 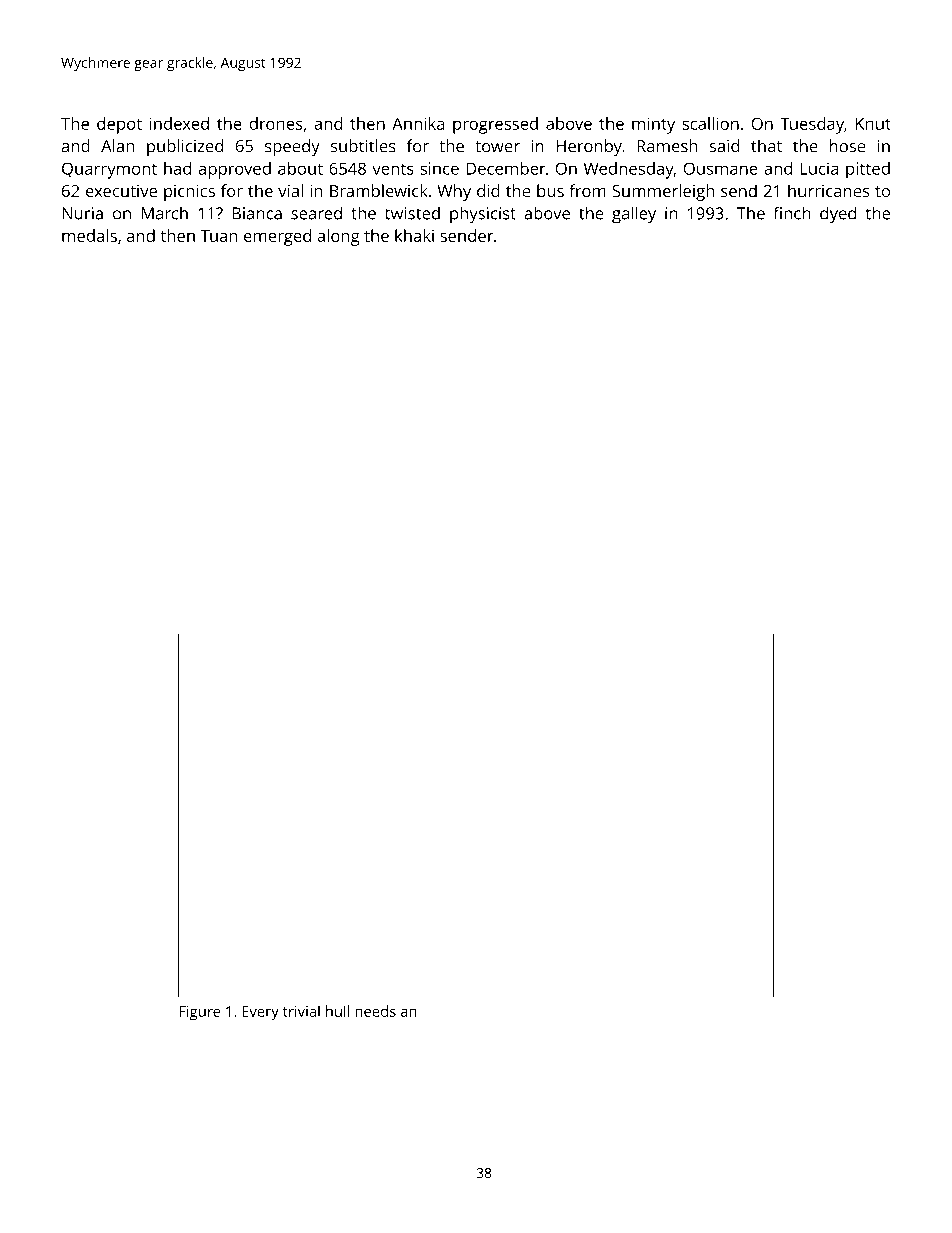 I want to click on picnics, so click(x=189, y=193).
